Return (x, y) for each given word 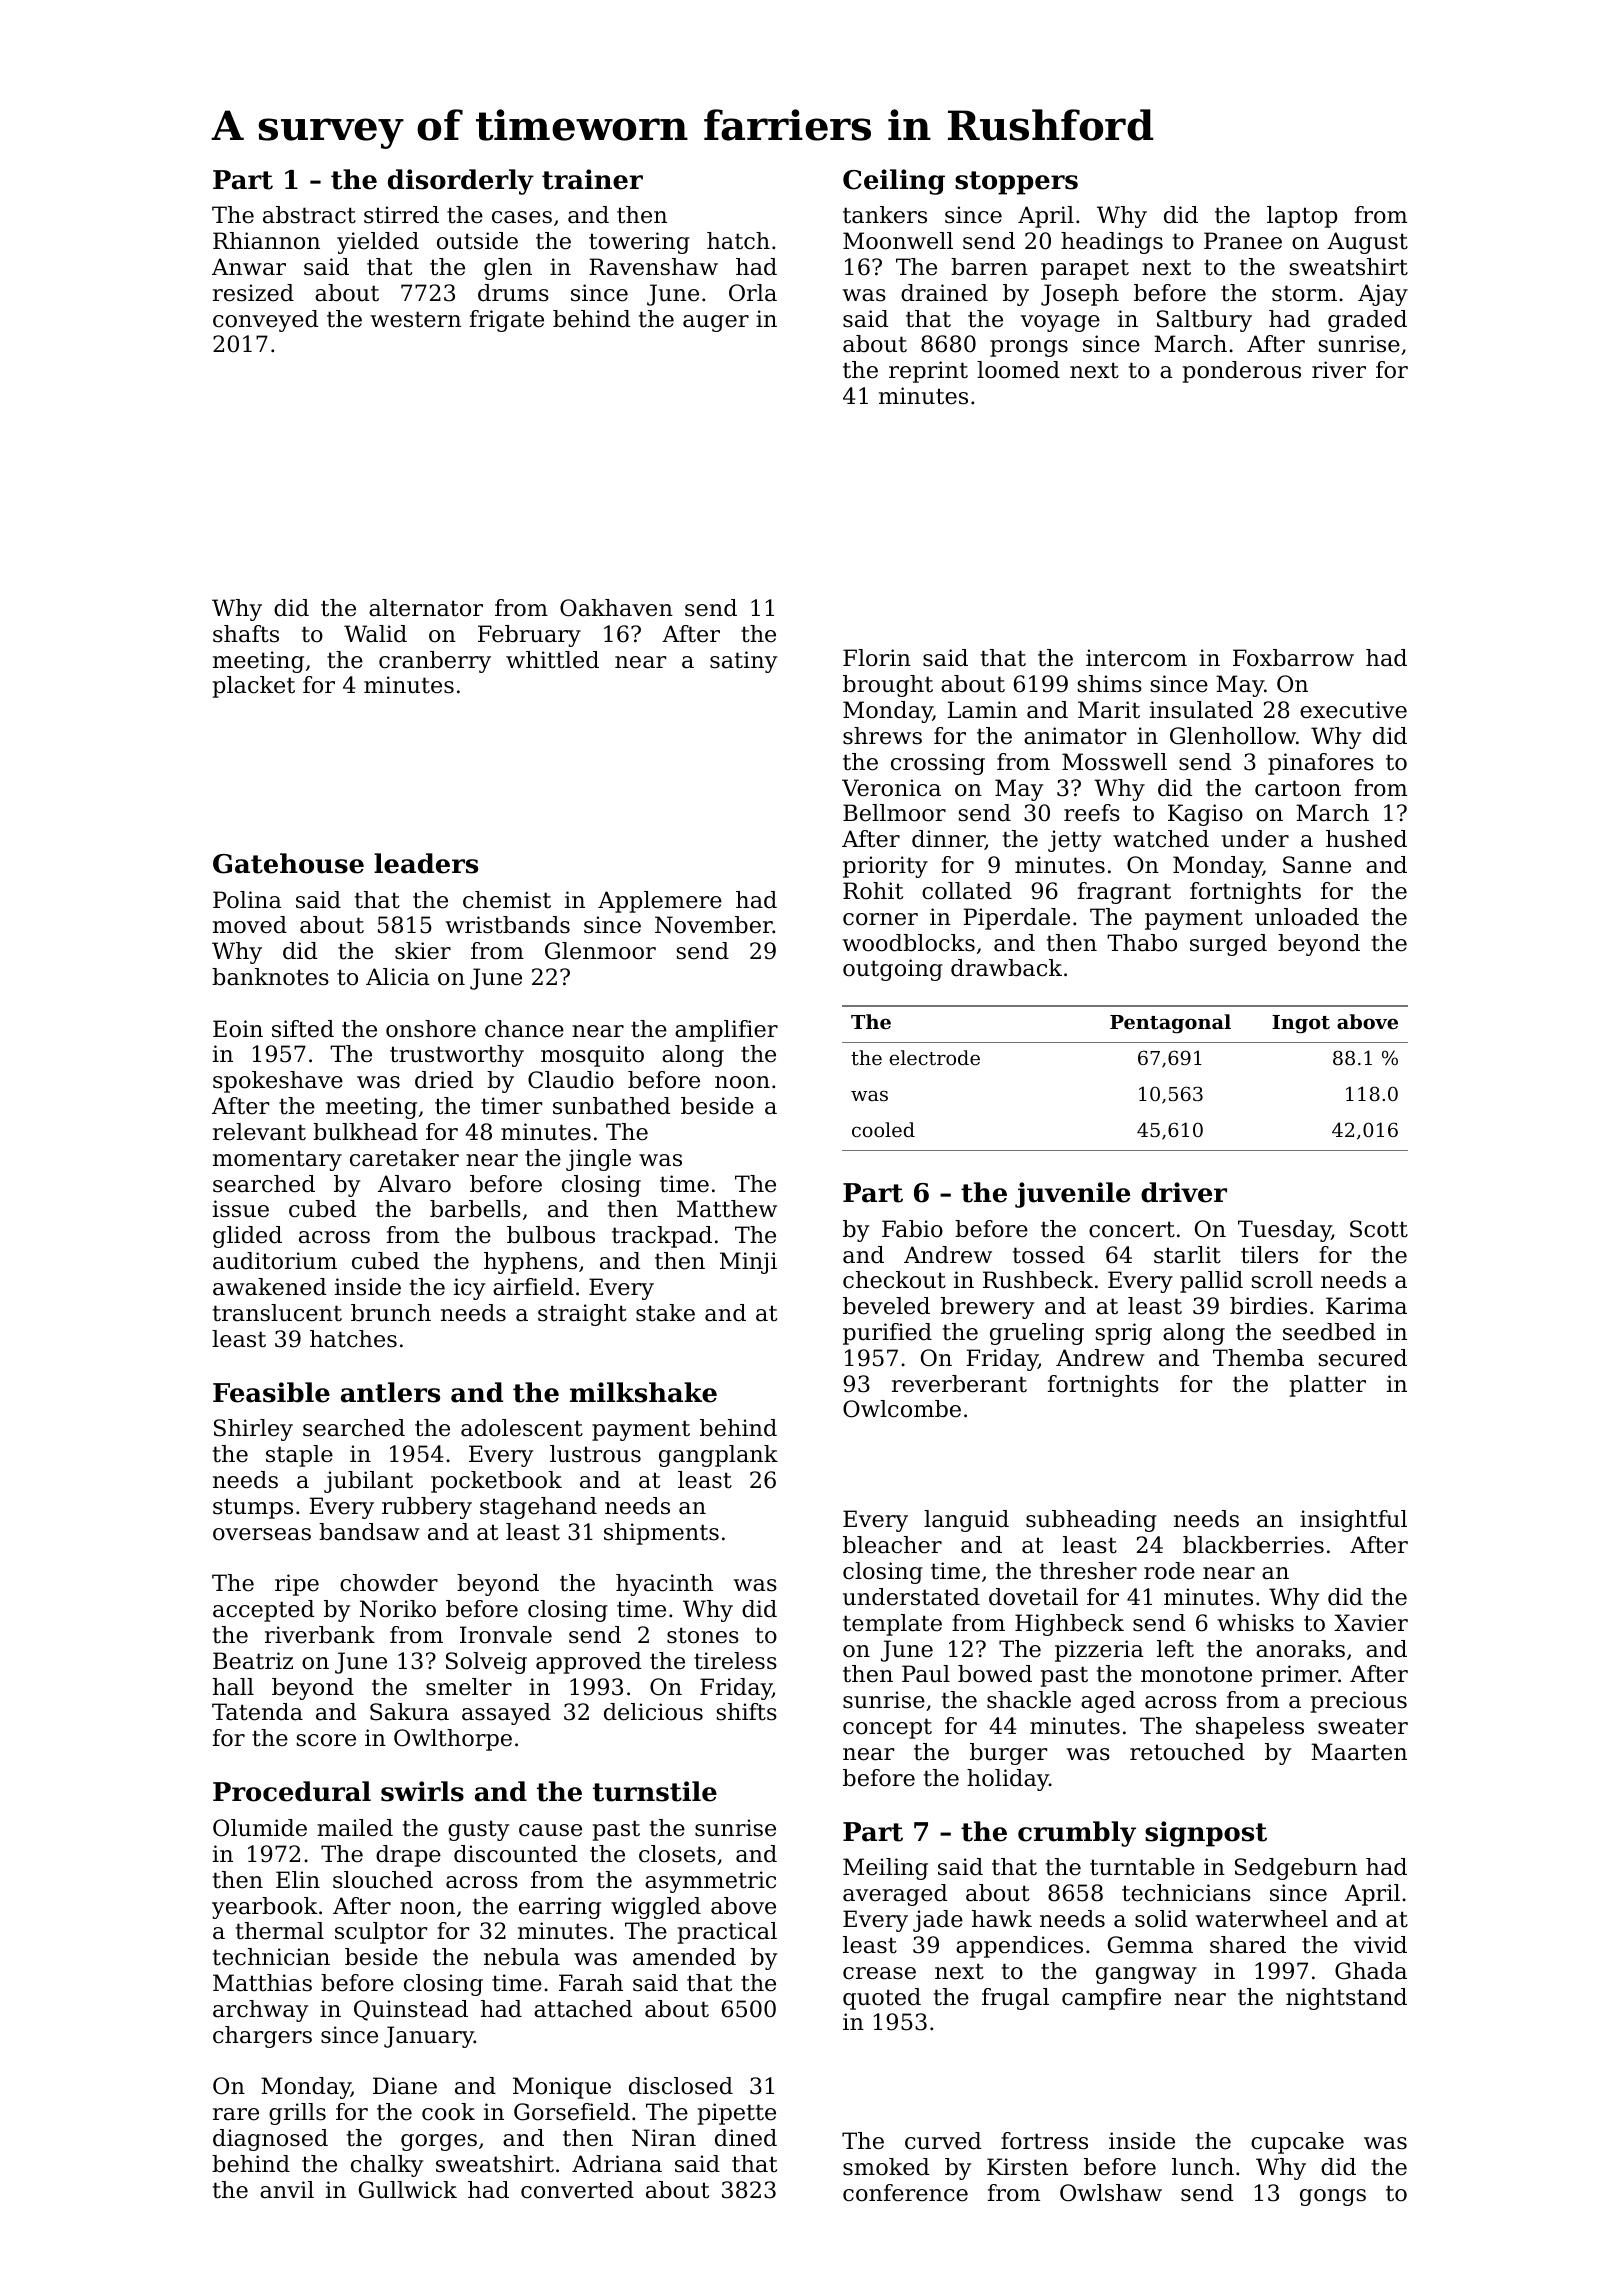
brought (888, 686)
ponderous (1242, 372)
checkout (894, 1280)
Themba (1258, 1358)
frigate (507, 321)
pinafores (1321, 764)
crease (879, 1973)
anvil (287, 2190)
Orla (753, 293)
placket (254, 687)
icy (469, 1289)
